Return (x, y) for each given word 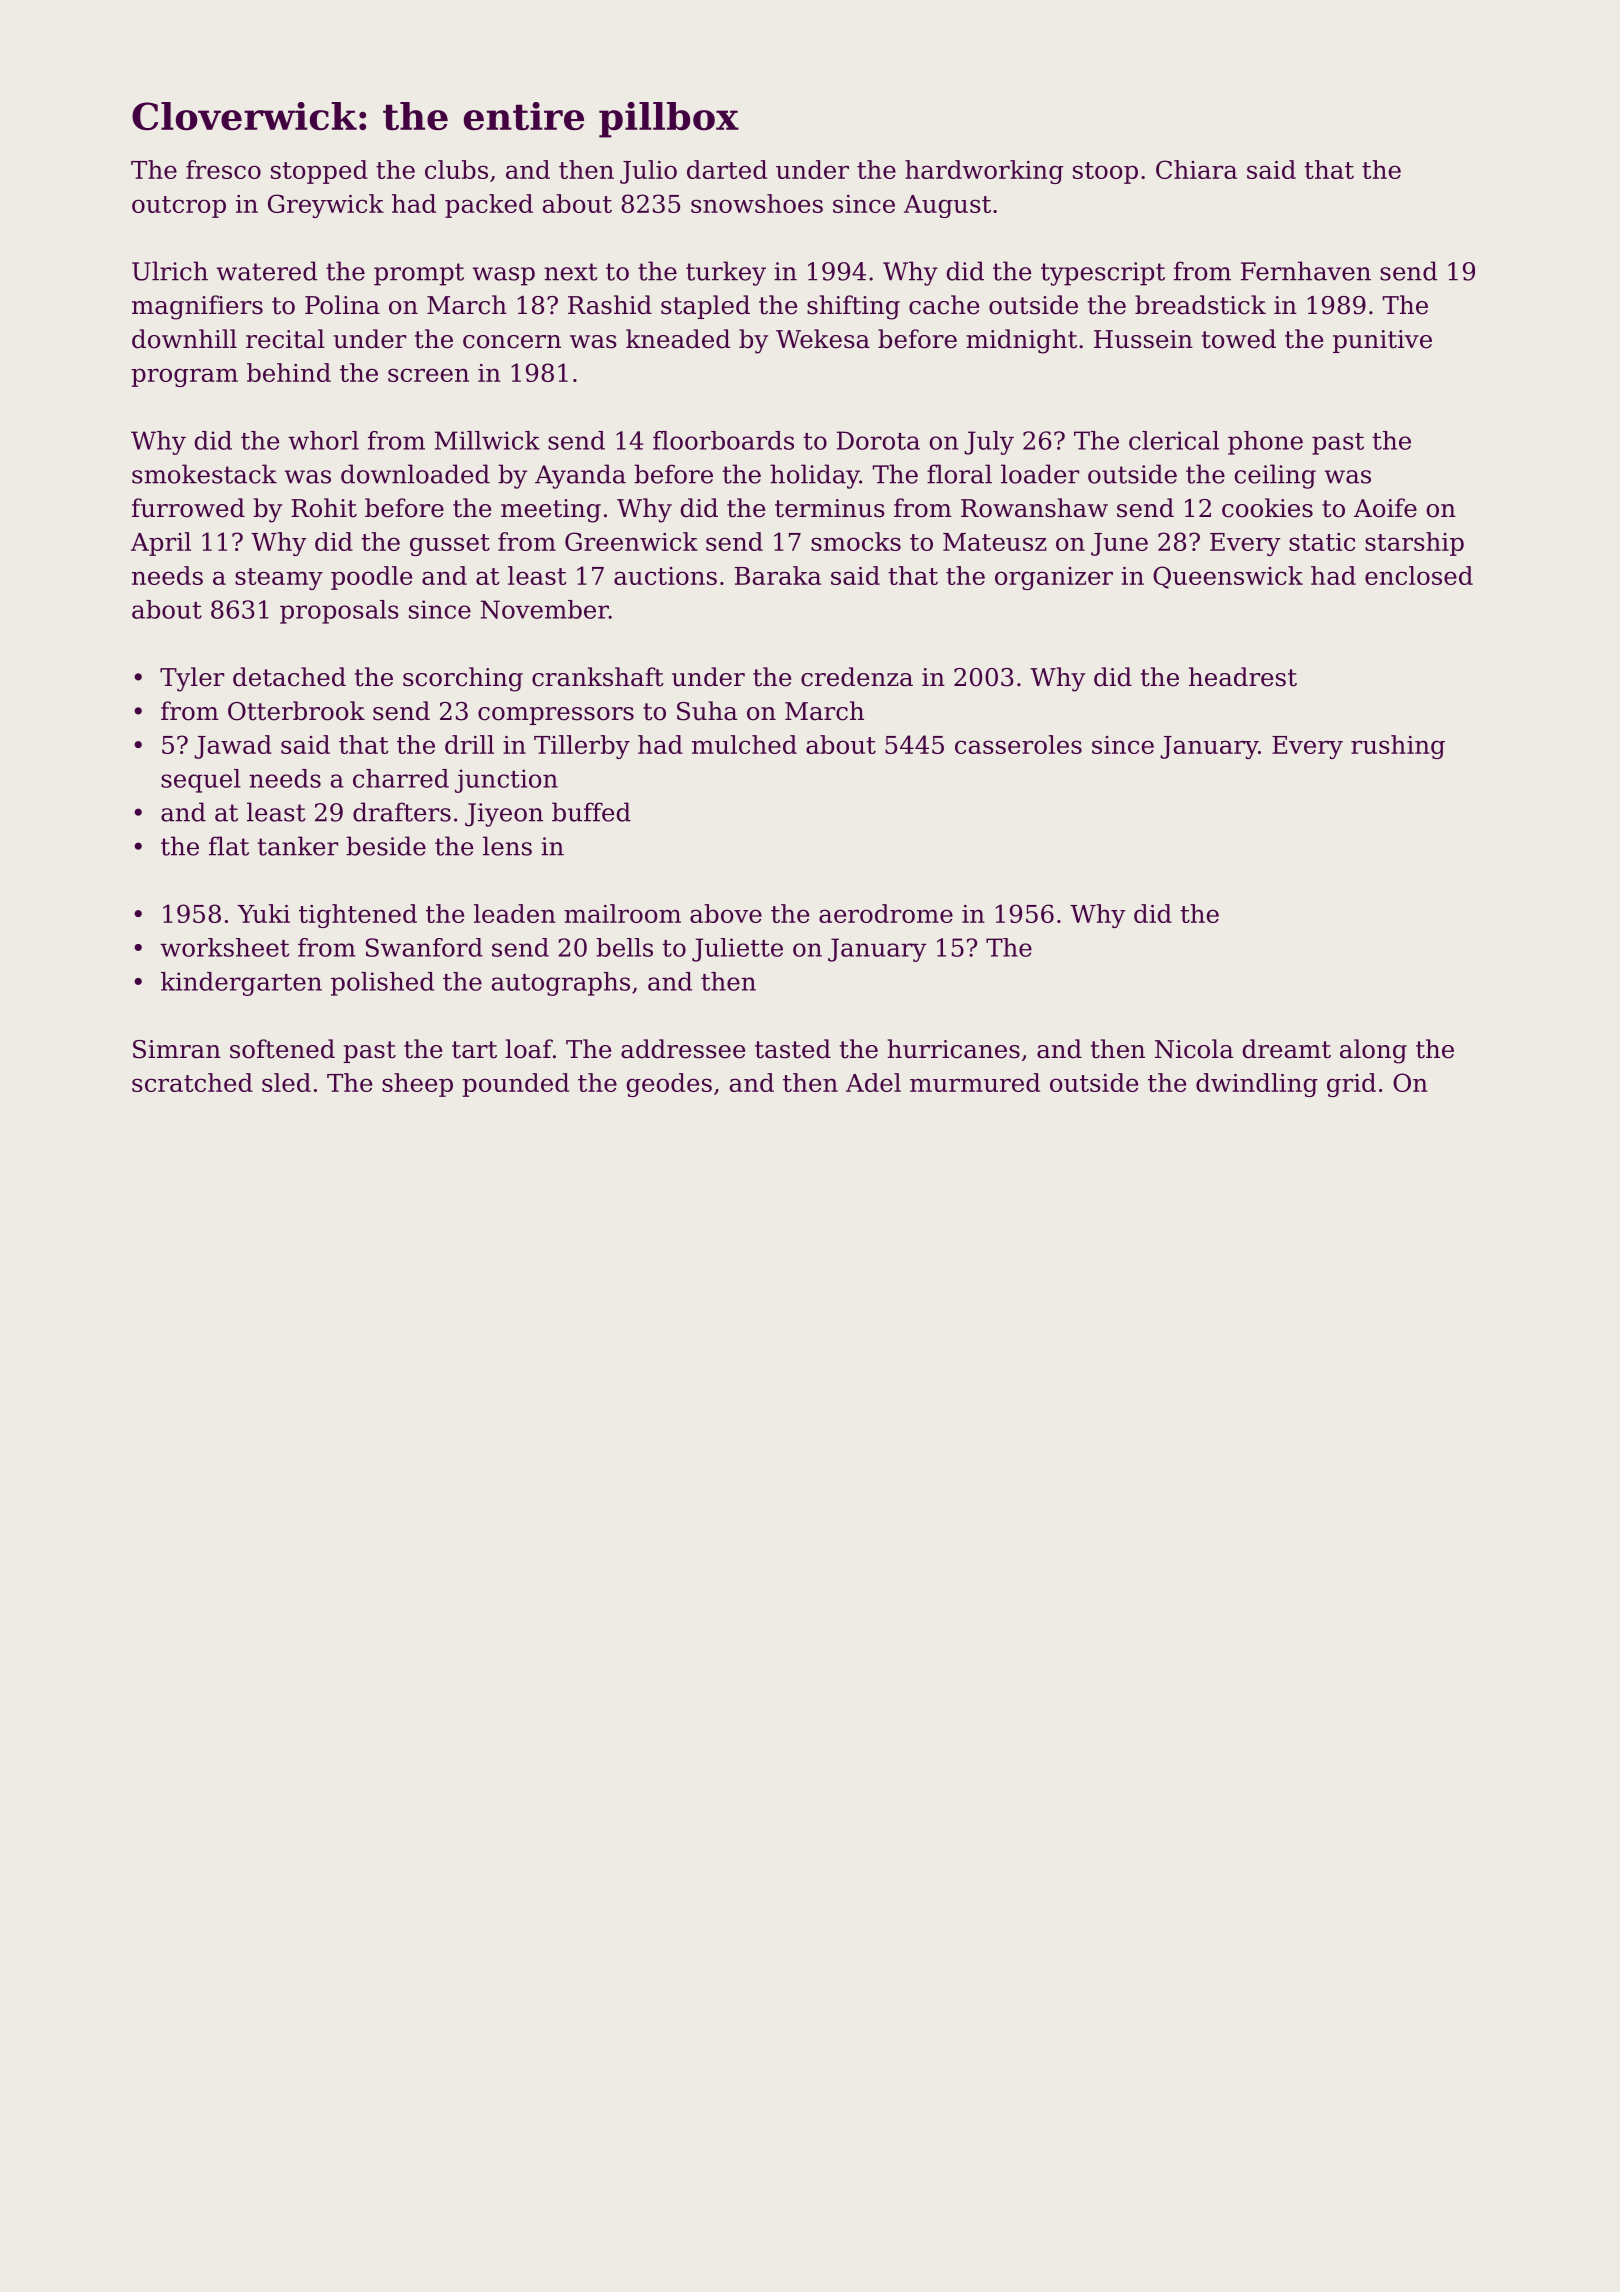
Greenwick (631, 541)
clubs (456, 169)
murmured (975, 1082)
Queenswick (1228, 577)
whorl (323, 440)
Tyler (192, 679)
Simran (177, 1049)
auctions (665, 576)
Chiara (1196, 169)
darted (727, 169)
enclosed (1419, 575)
